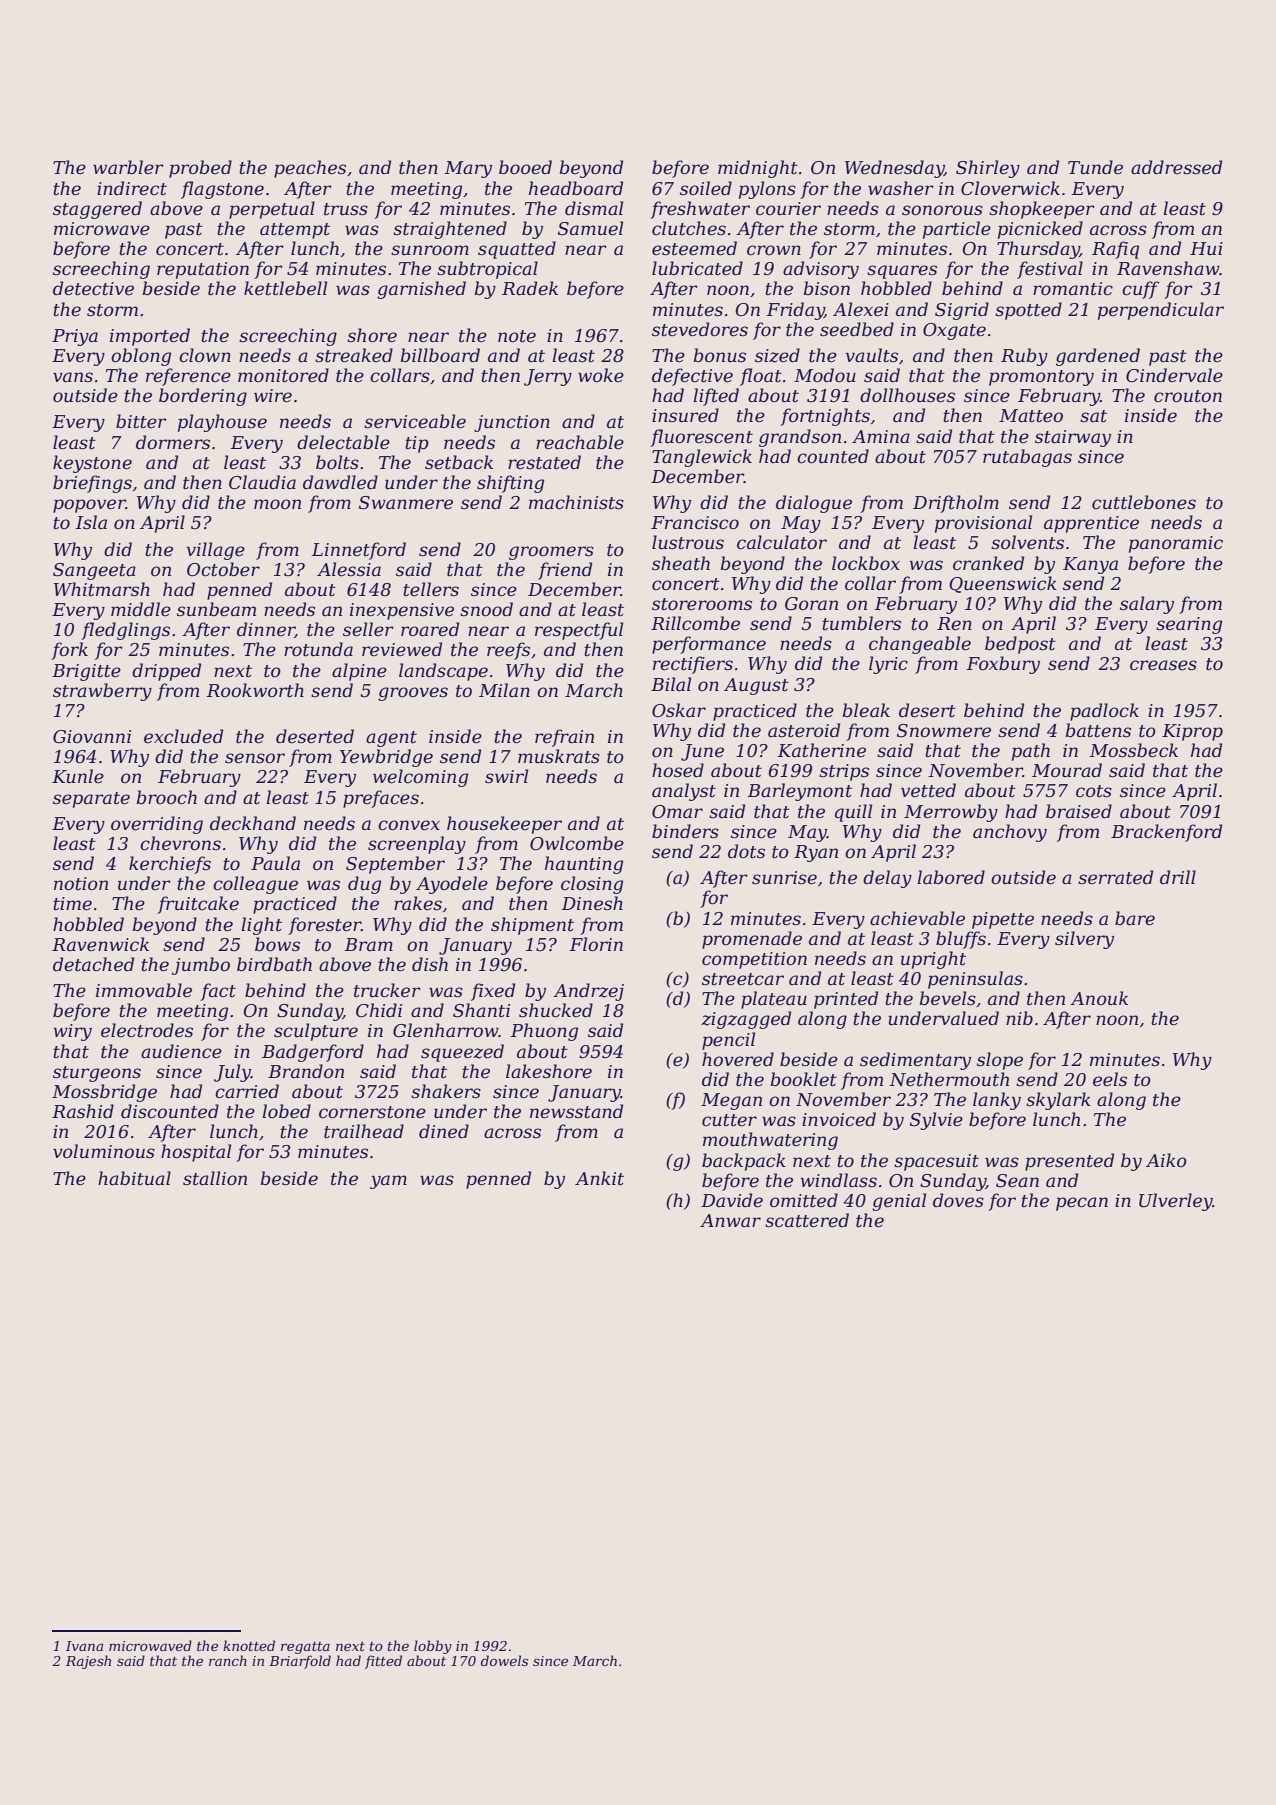 The image size is (1276, 1805). What do you see at coordinates (1091, 524) in the document?
I see `apprentice` at bounding box center [1091, 524].
